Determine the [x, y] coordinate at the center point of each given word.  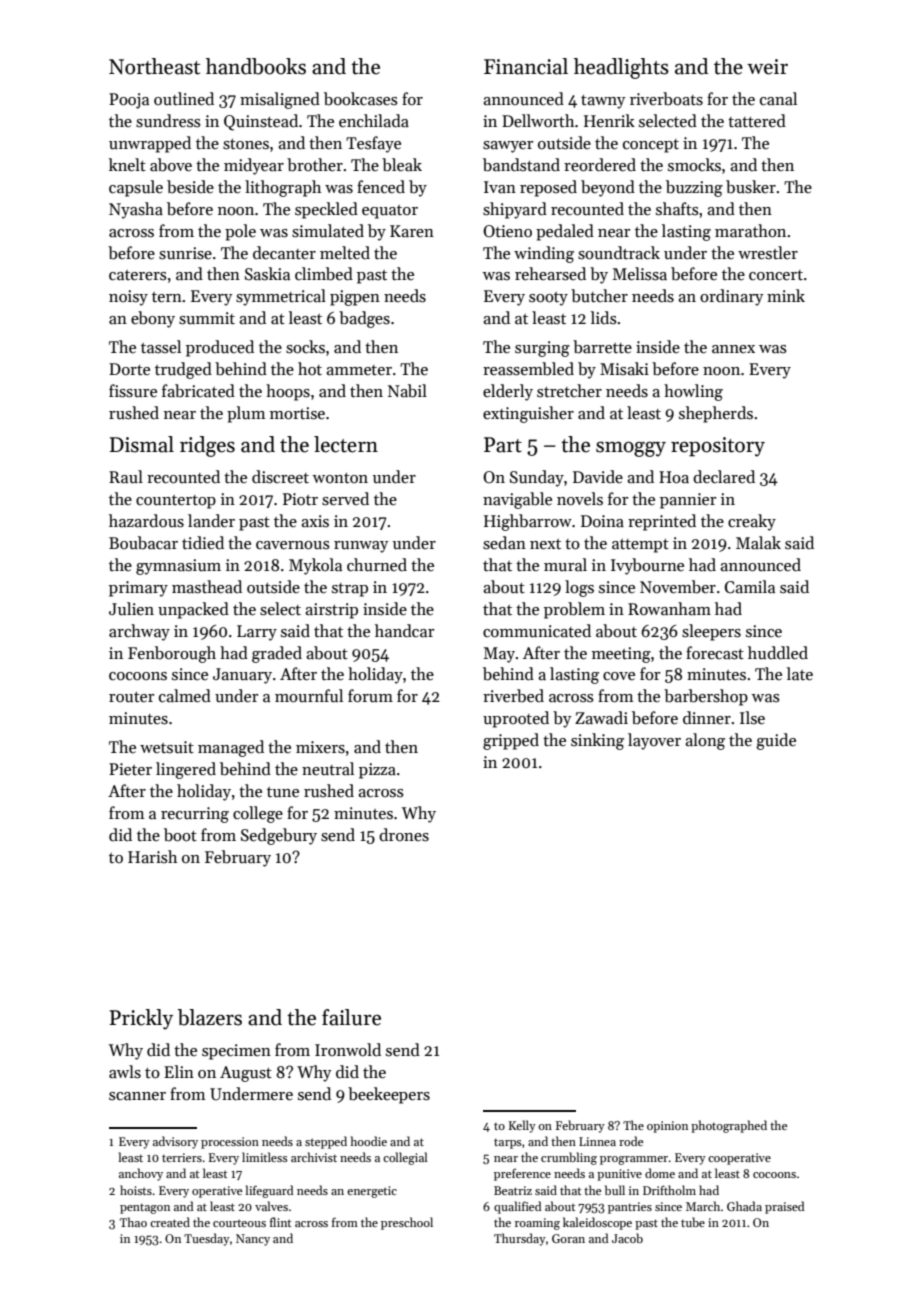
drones [404, 835]
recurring [195, 815]
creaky [752, 522]
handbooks [256, 66]
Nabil [407, 391]
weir [767, 67]
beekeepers [389, 1095]
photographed [729, 1126]
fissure [133, 391]
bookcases [361, 99]
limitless [264, 1157]
